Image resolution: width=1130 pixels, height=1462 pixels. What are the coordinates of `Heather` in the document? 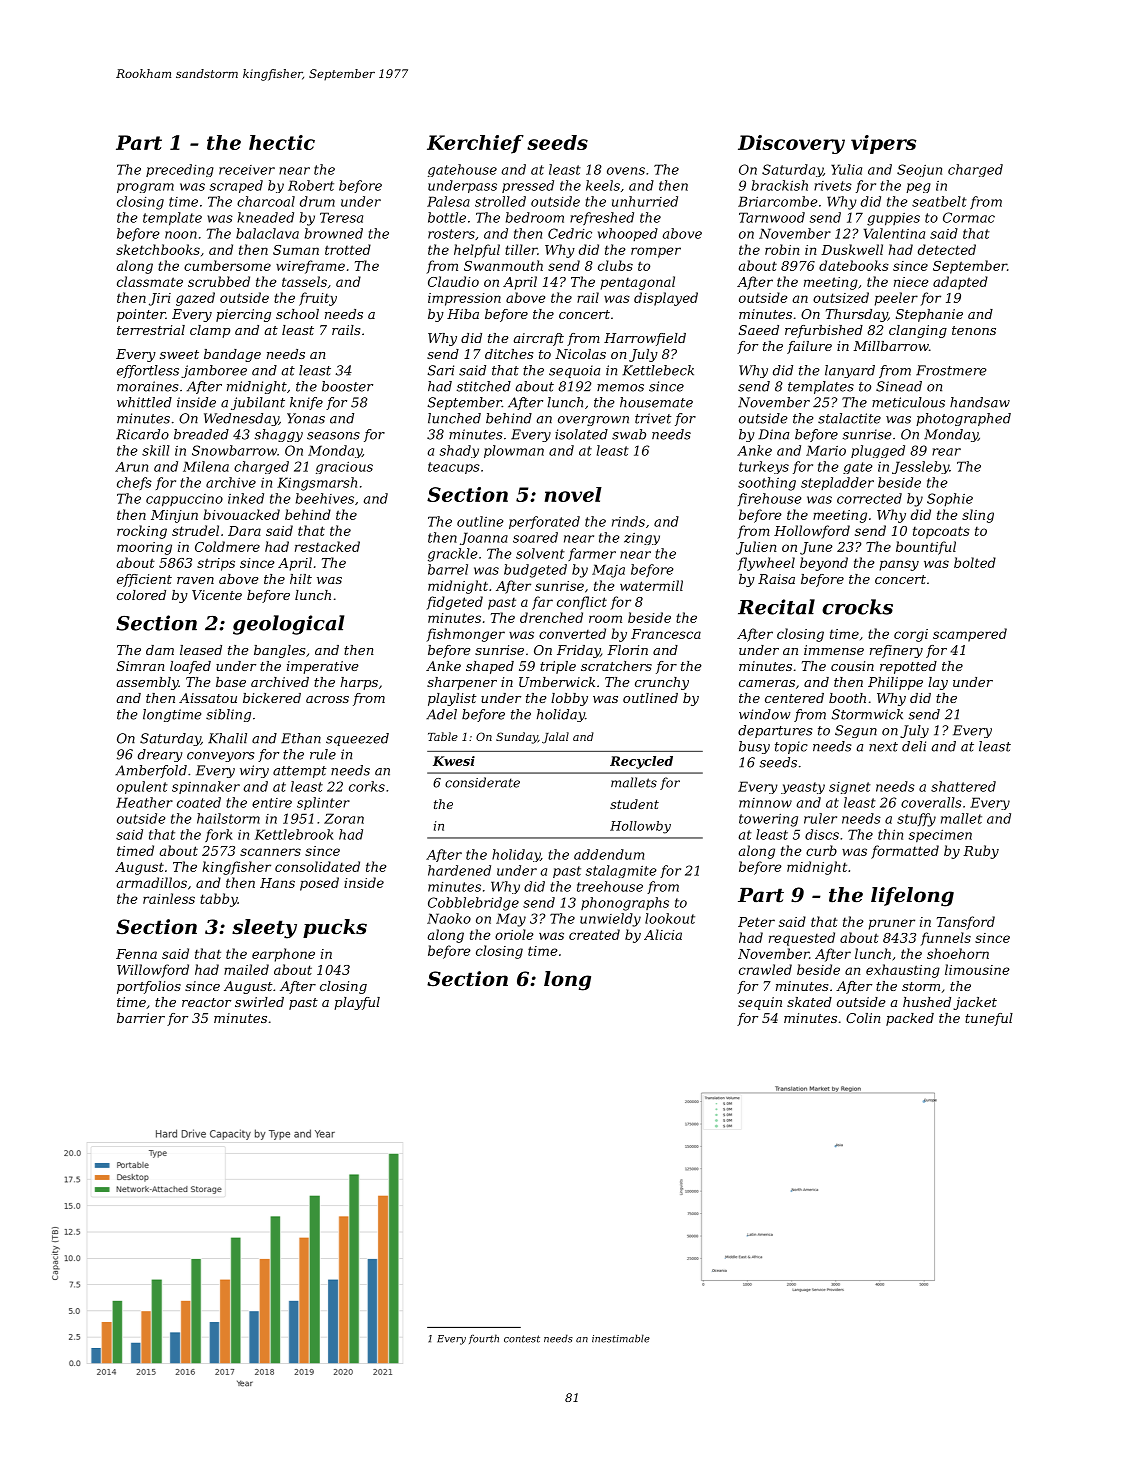 It's located at (144, 802).
